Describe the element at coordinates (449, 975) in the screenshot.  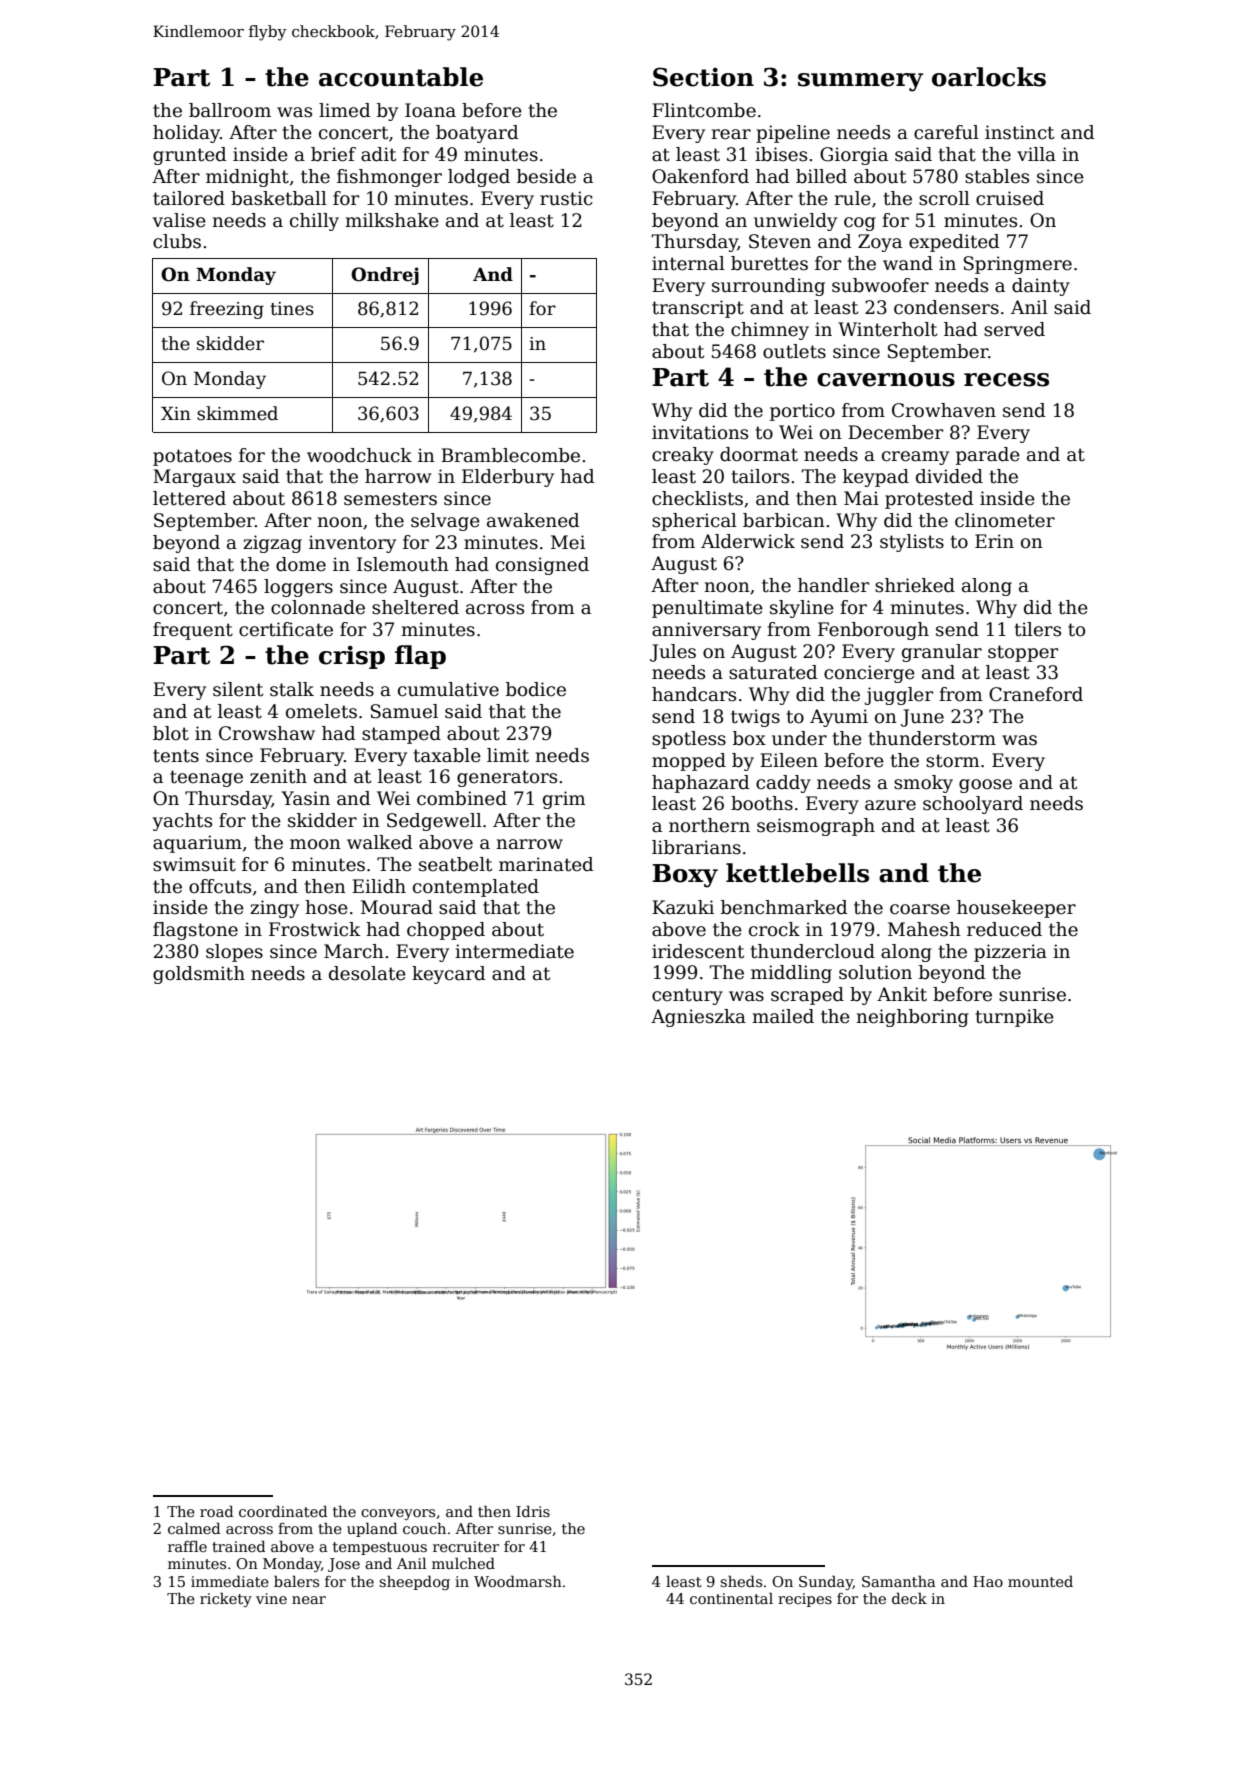
I see `keycard` at that location.
